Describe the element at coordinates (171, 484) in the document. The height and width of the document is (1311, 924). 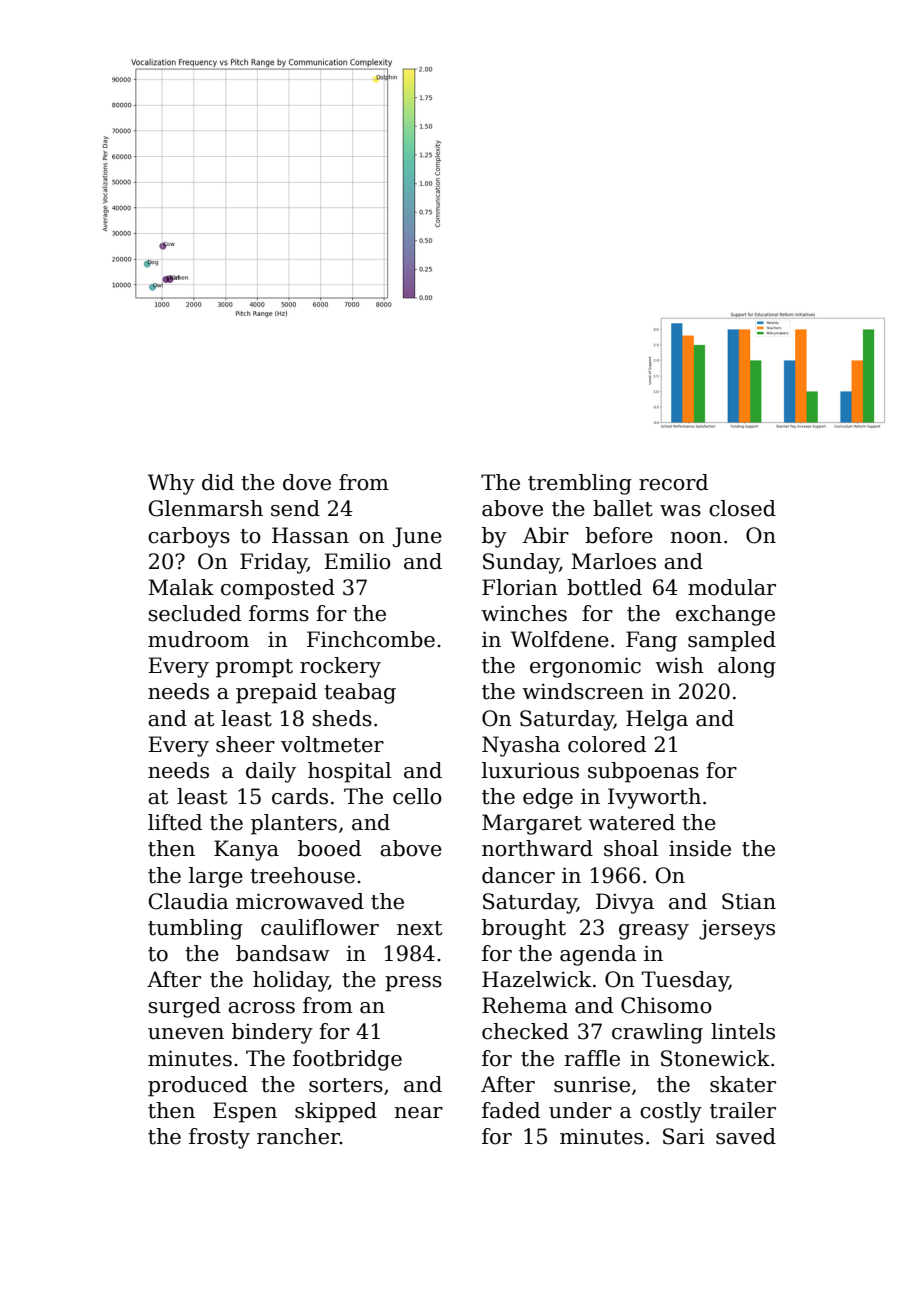
I see `Why` at that location.
